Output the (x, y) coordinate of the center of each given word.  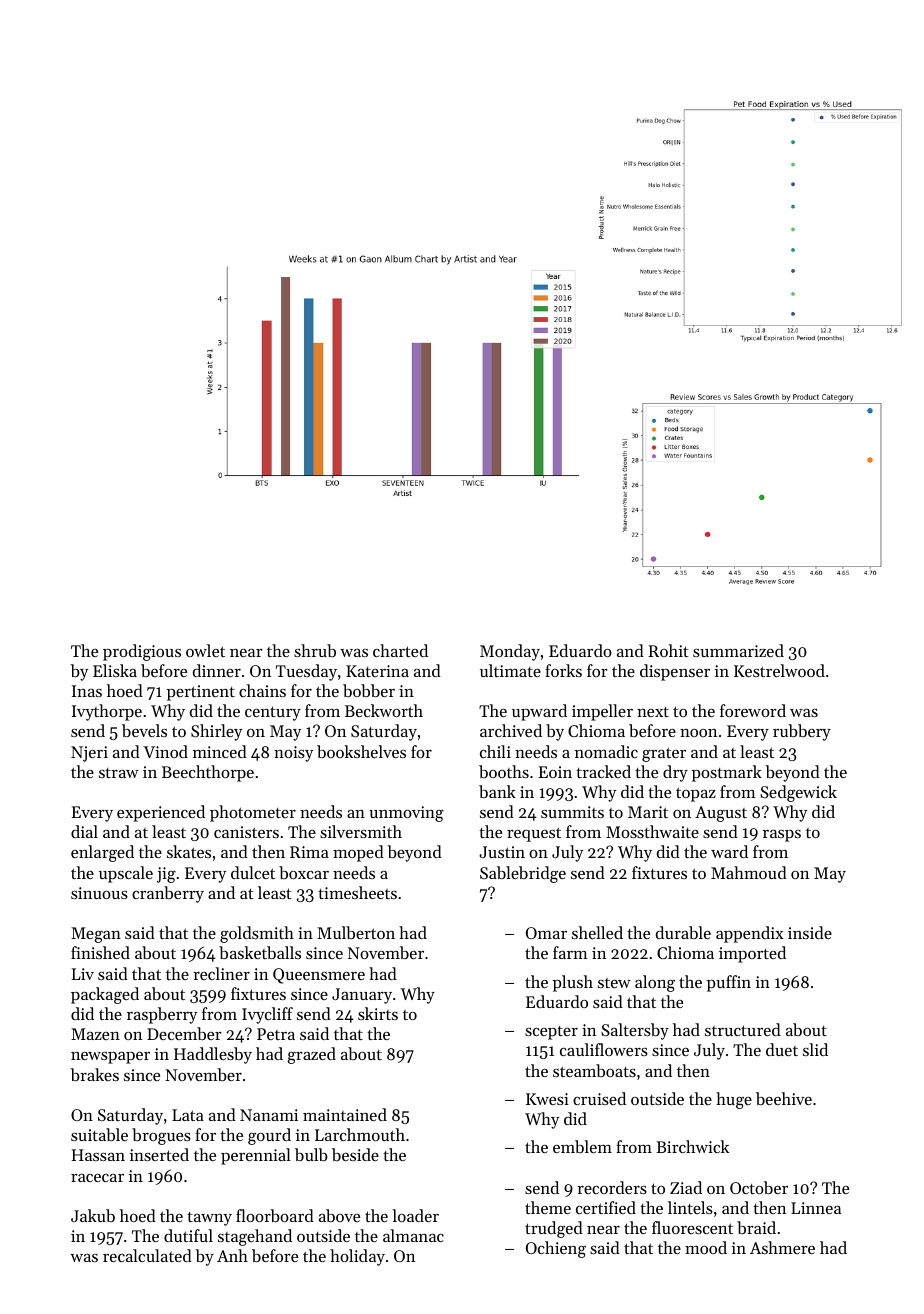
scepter (551, 1033)
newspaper (110, 1058)
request (534, 834)
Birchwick (692, 1146)
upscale (126, 874)
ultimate (510, 670)
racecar (97, 1178)
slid (815, 1049)
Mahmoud (749, 872)
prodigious (142, 652)
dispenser (675, 672)
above (339, 1215)
